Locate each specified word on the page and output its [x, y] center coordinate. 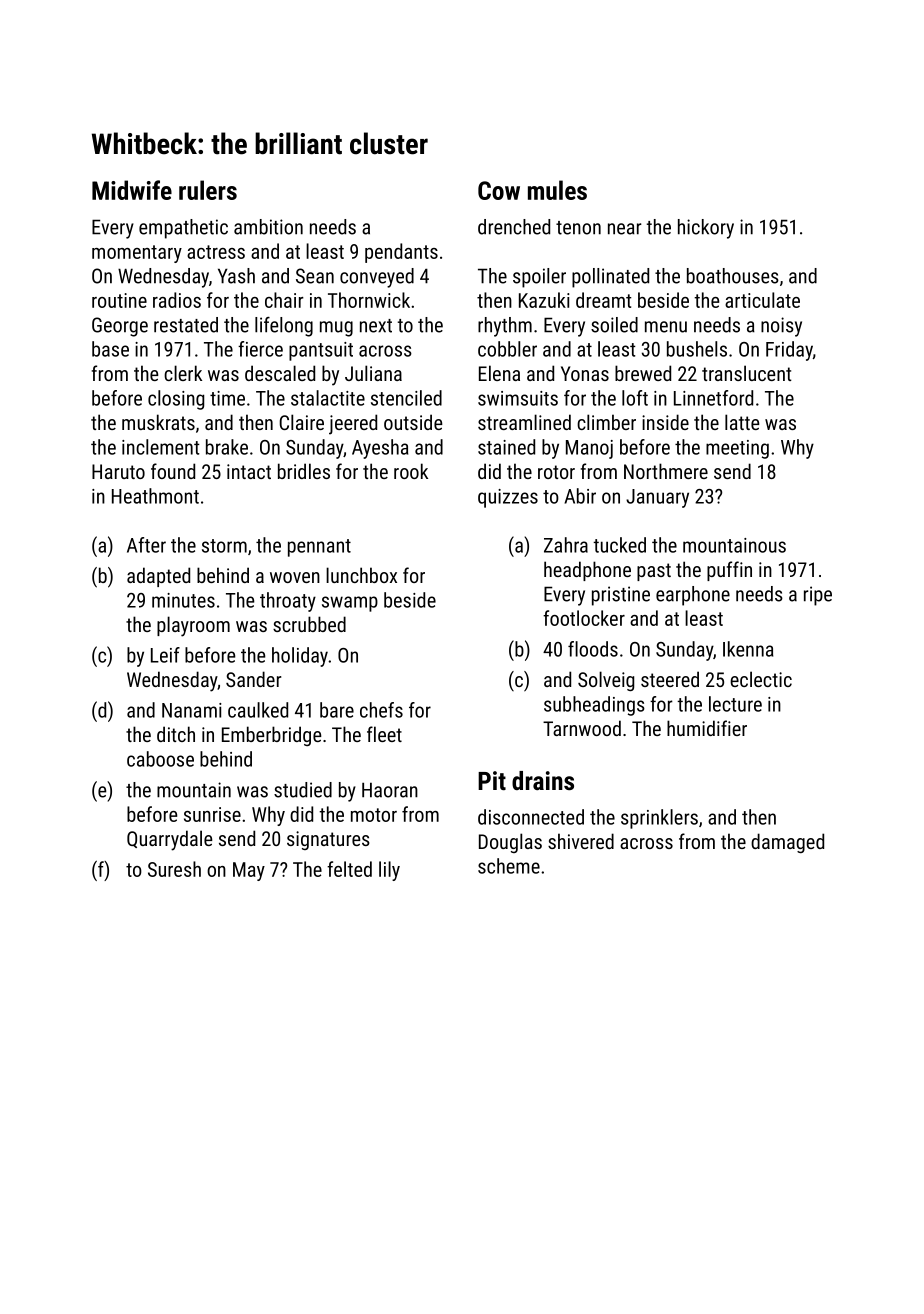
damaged [787, 843]
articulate [762, 300]
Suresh [174, 869]
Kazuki [544, 300]
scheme [509, 866]
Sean [315, 276]
